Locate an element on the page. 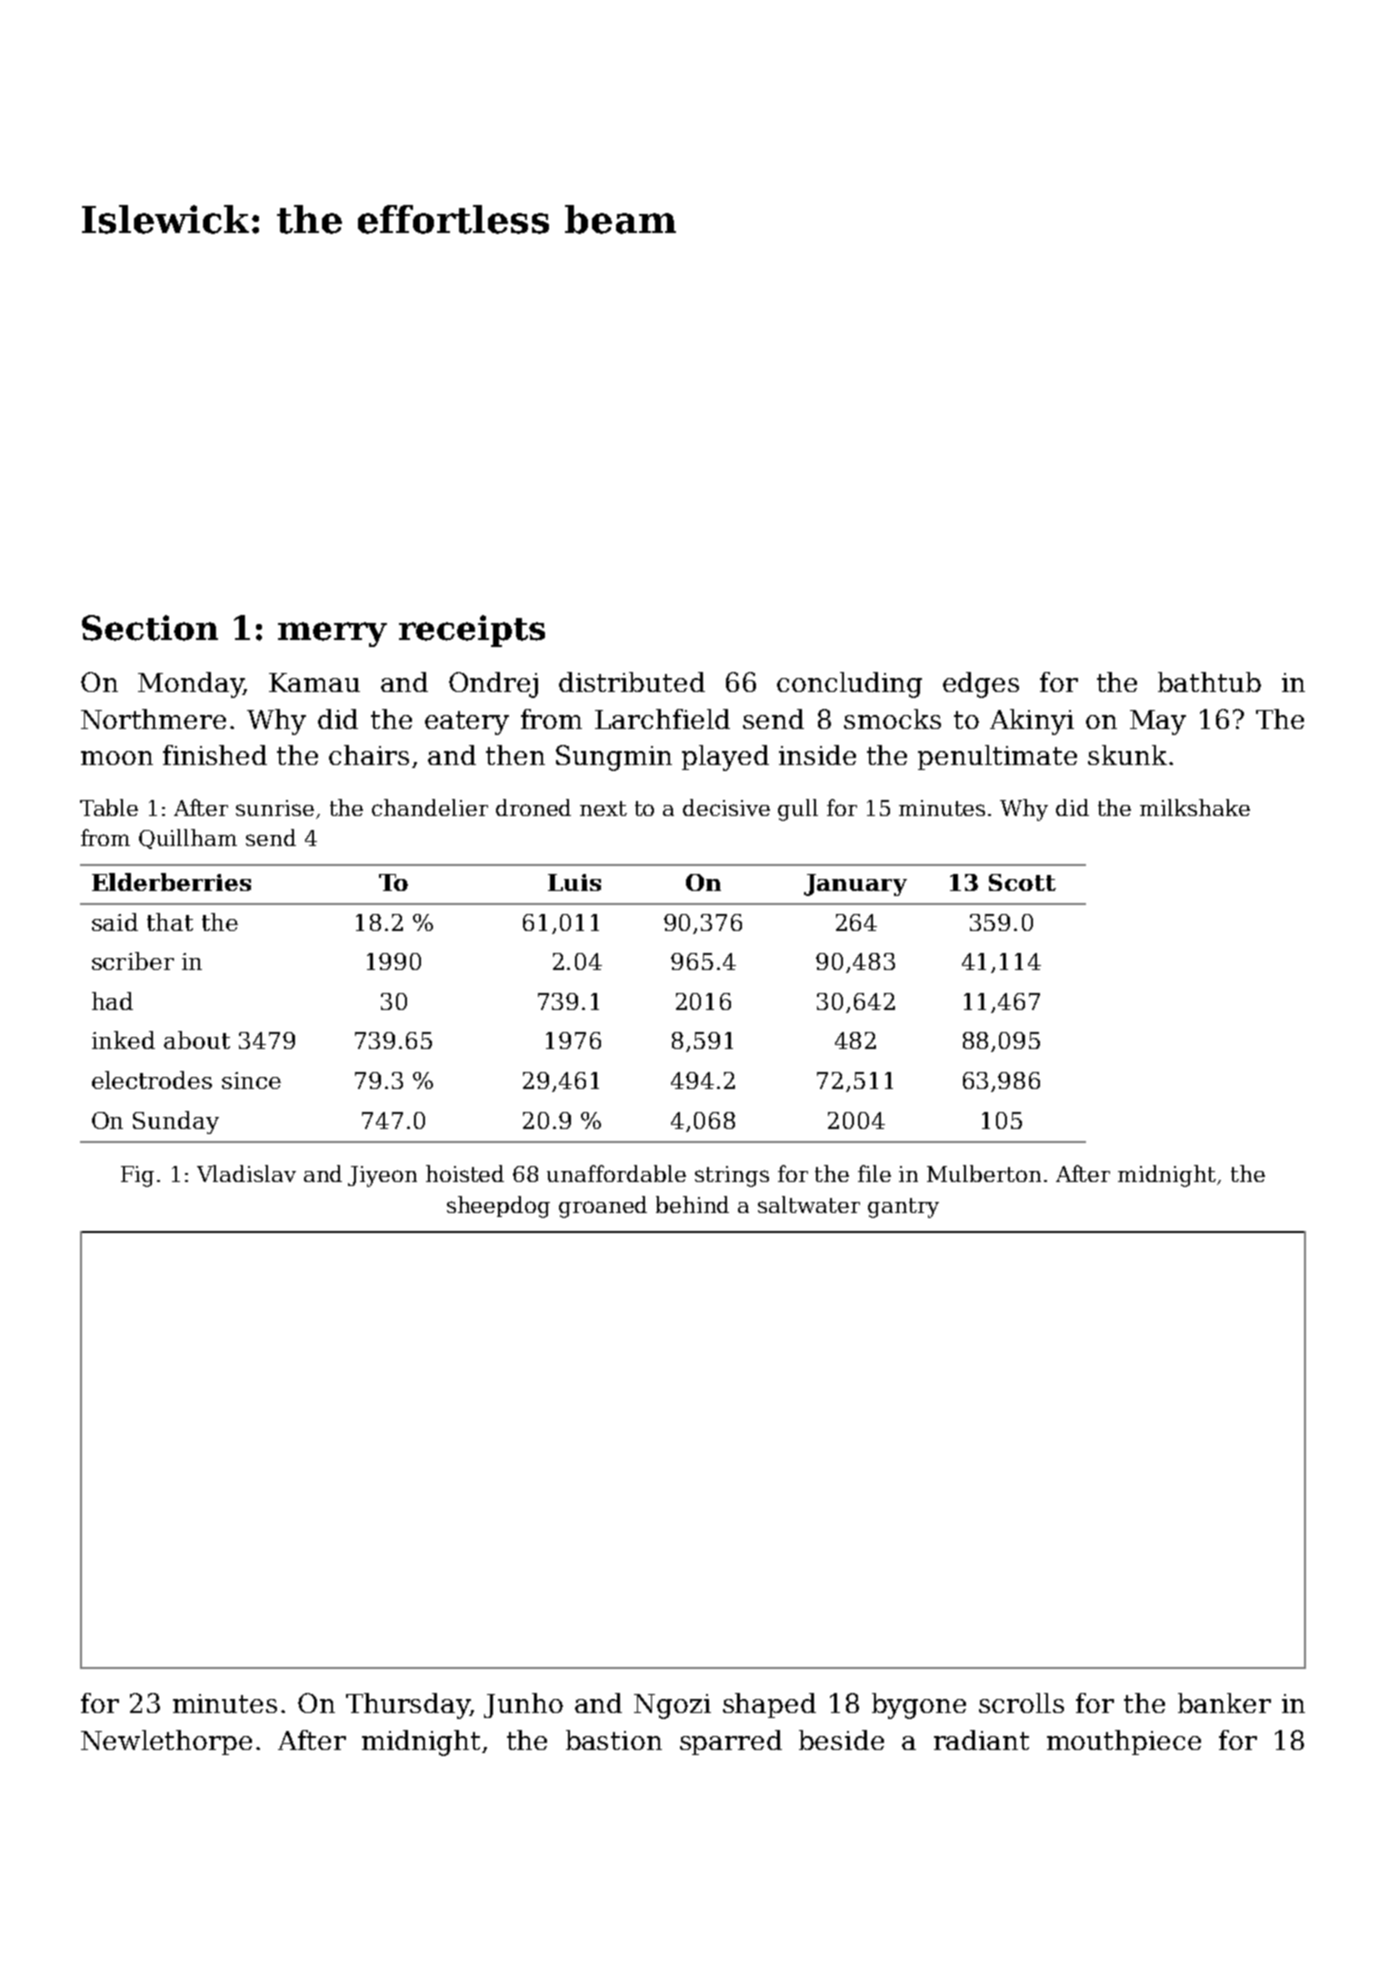 Image resolution: width=1386 pixels, height=1969 pixels. scrolls is located at coordinates (1021, 1703).
